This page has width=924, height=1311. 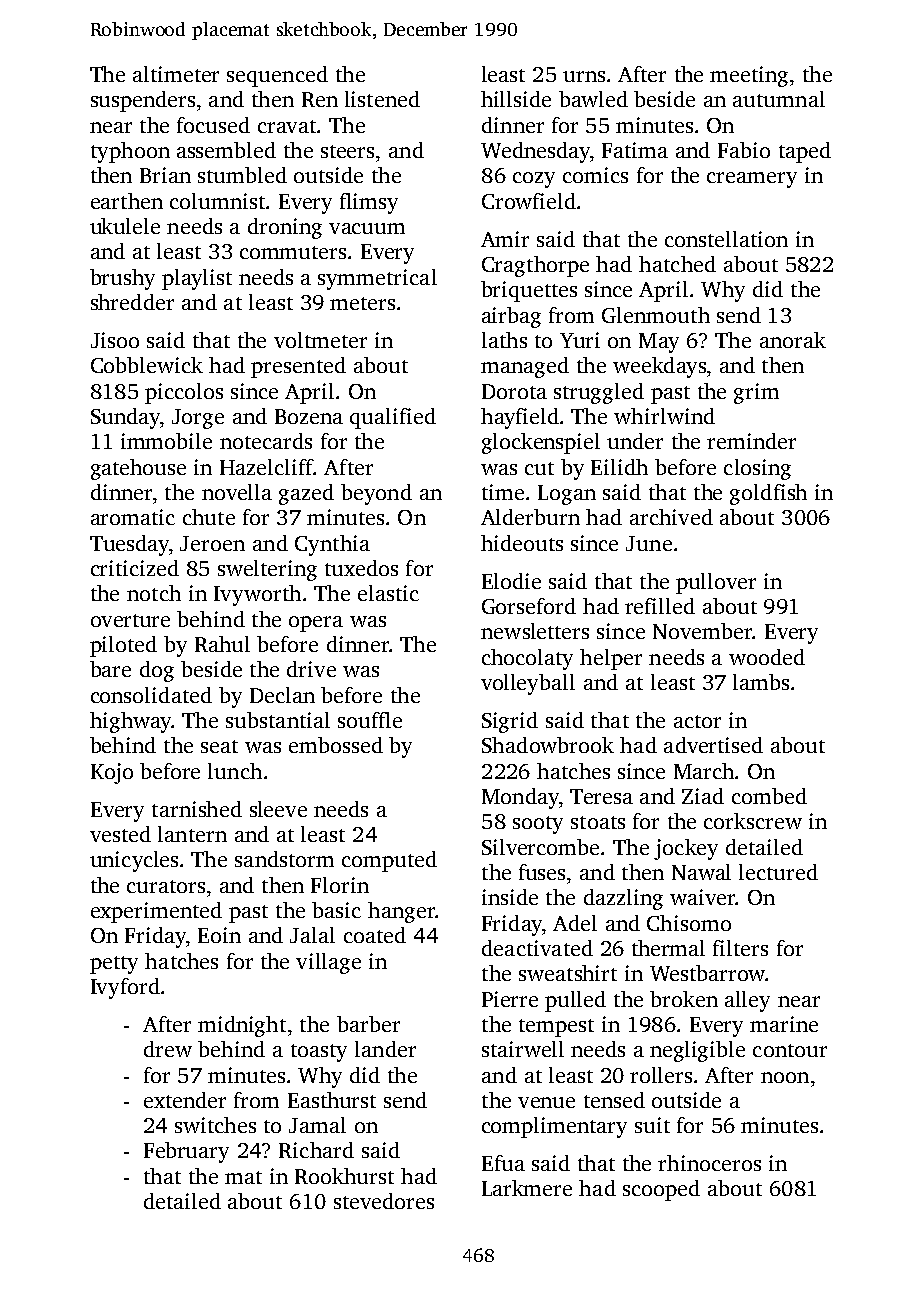 I want to click on suspenders, so click(x=143, y=101).
